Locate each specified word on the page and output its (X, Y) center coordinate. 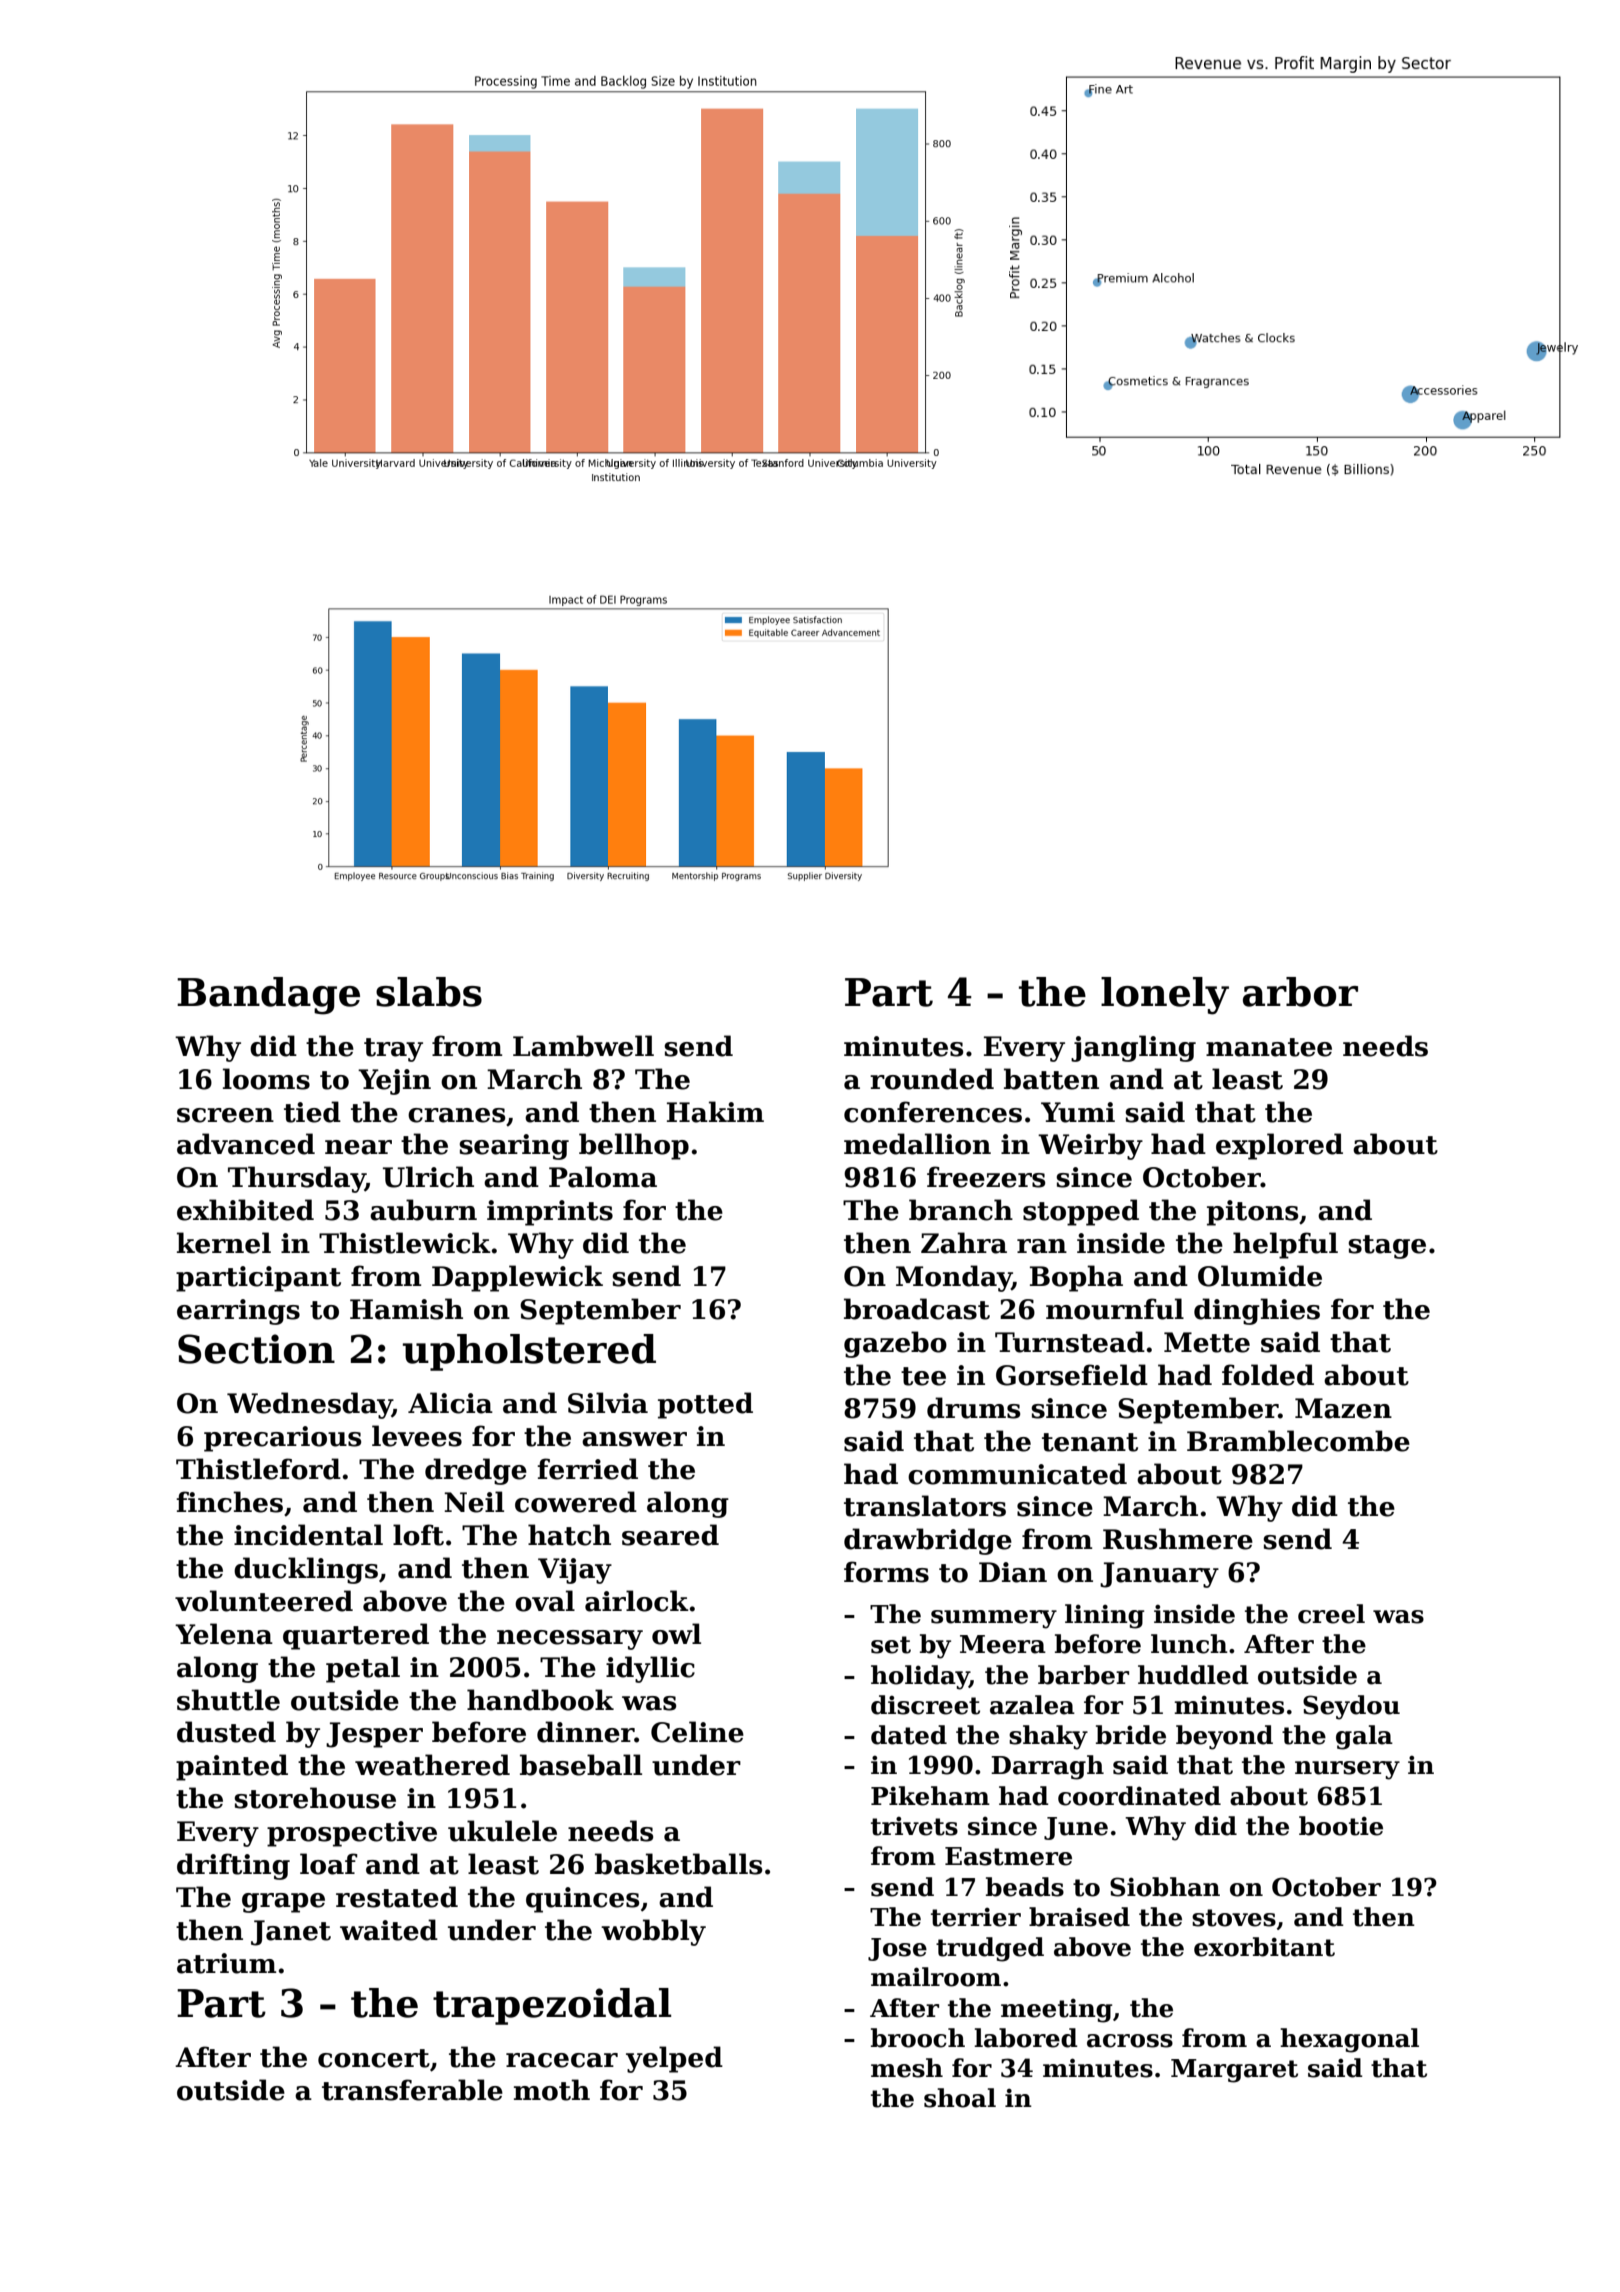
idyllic (650, 1669)
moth (552, 2090)
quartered (356, 1636)
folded (1268, 1375)
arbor (1300, 992)
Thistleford (258, 1469)
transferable (412, 2090)
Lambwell (583, 1046)
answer (634, 1439)
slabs (429, 992)
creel (1331, 1614)
